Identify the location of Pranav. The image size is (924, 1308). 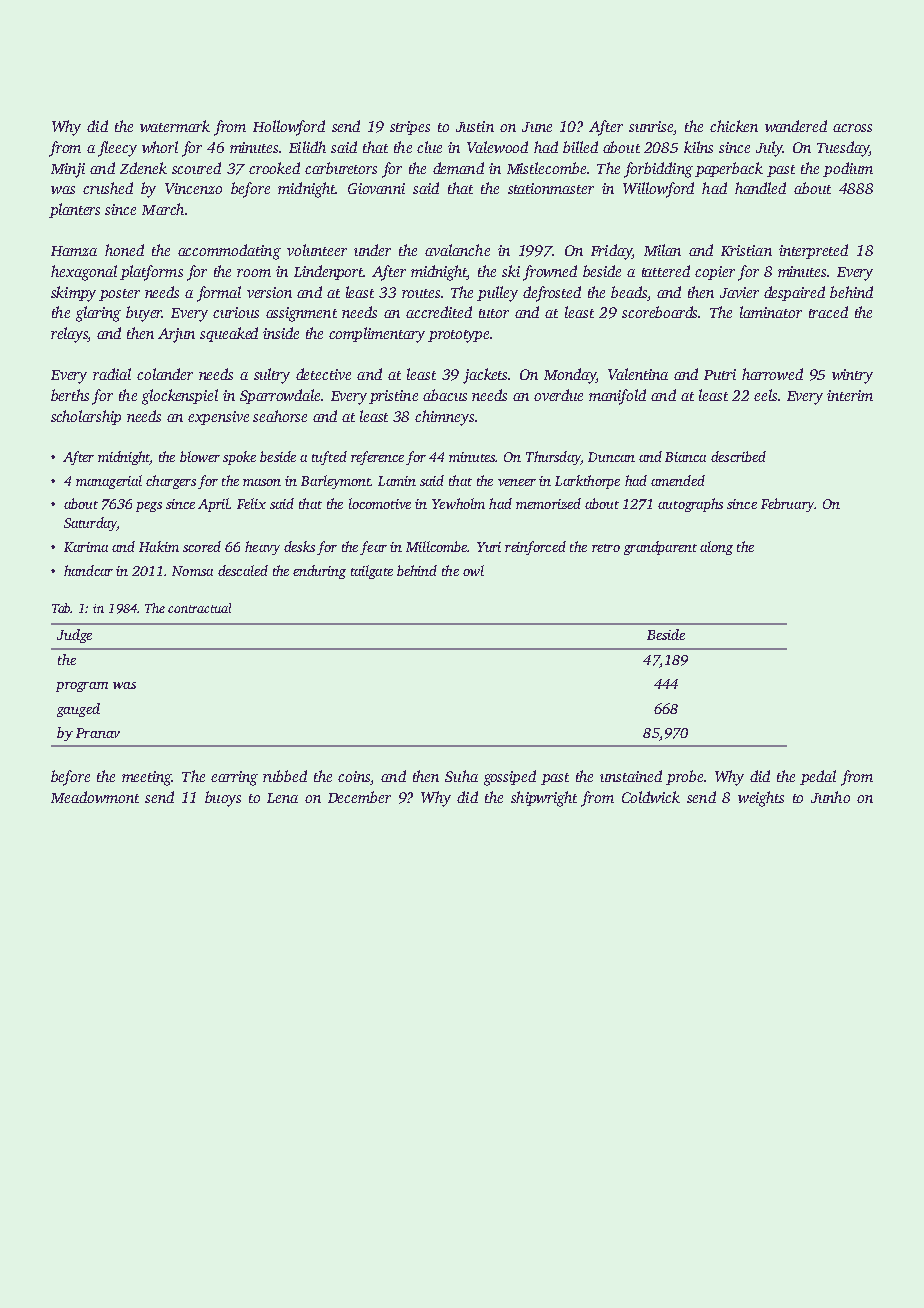
(98, 733).
